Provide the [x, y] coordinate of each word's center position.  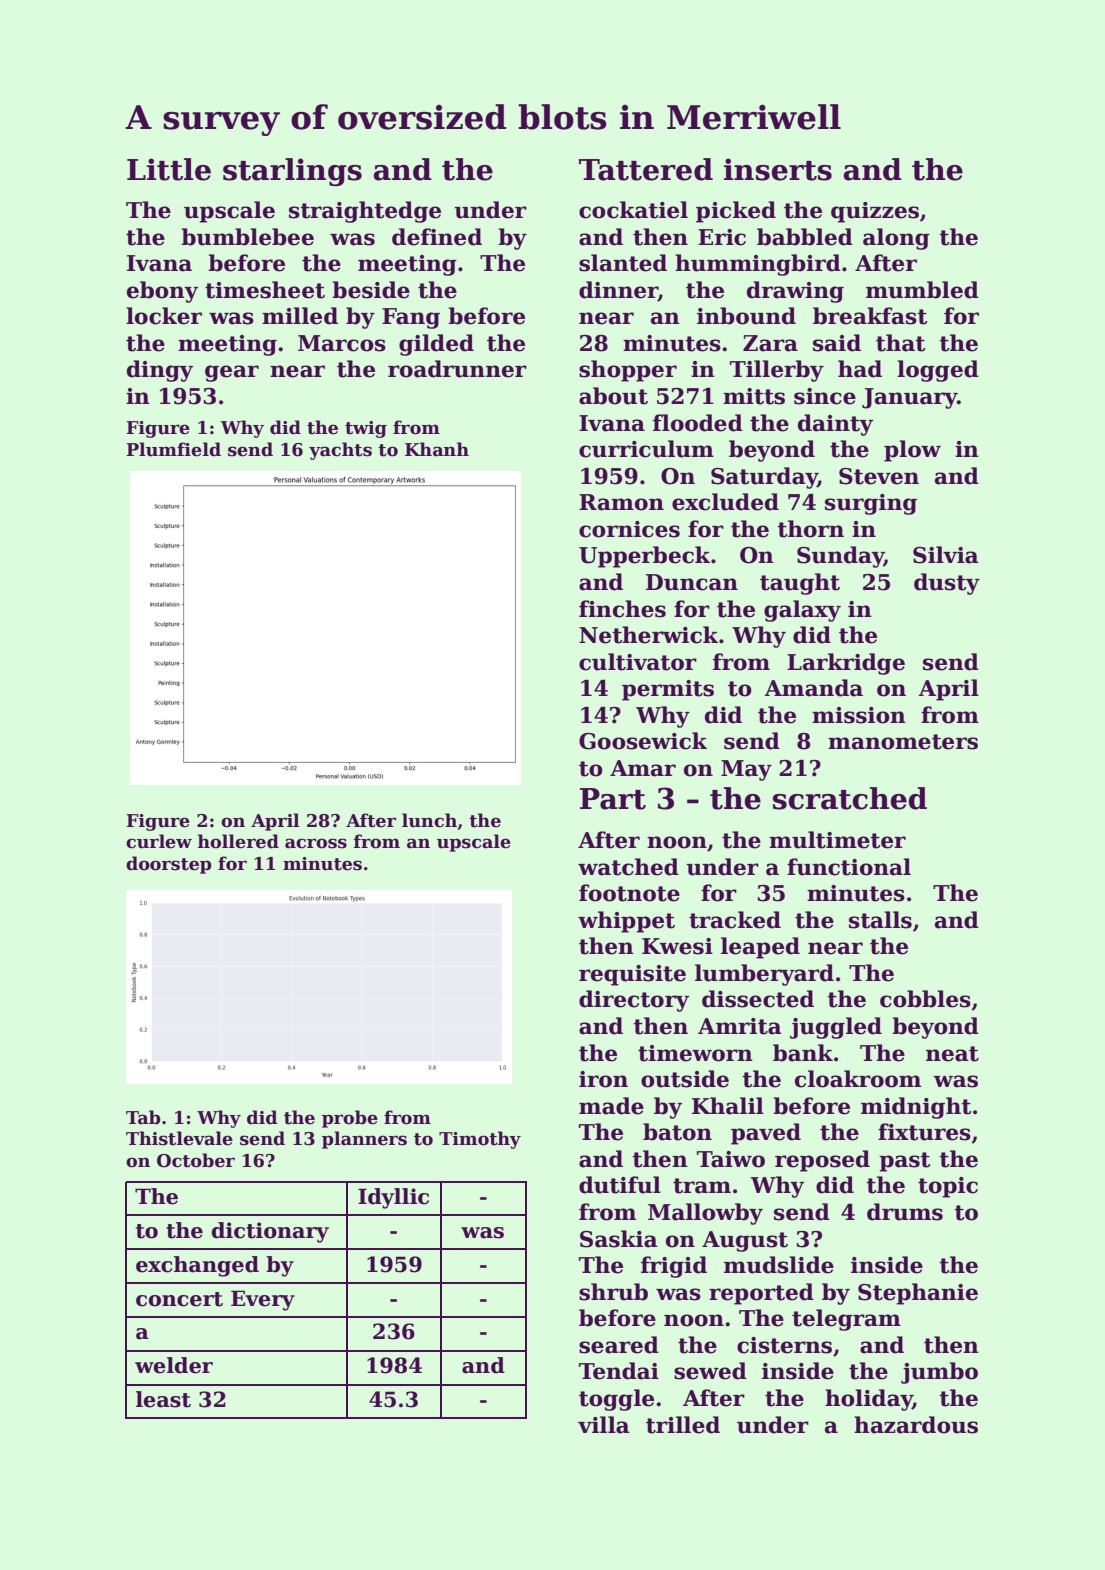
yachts [340, 451]
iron [603, 1079]
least [163, 1399]
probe [350, 1119]
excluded [725, 502]
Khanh [437, 449]
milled [300, 316]
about [613, 396]
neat [952, 1054]
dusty [947, 584]
